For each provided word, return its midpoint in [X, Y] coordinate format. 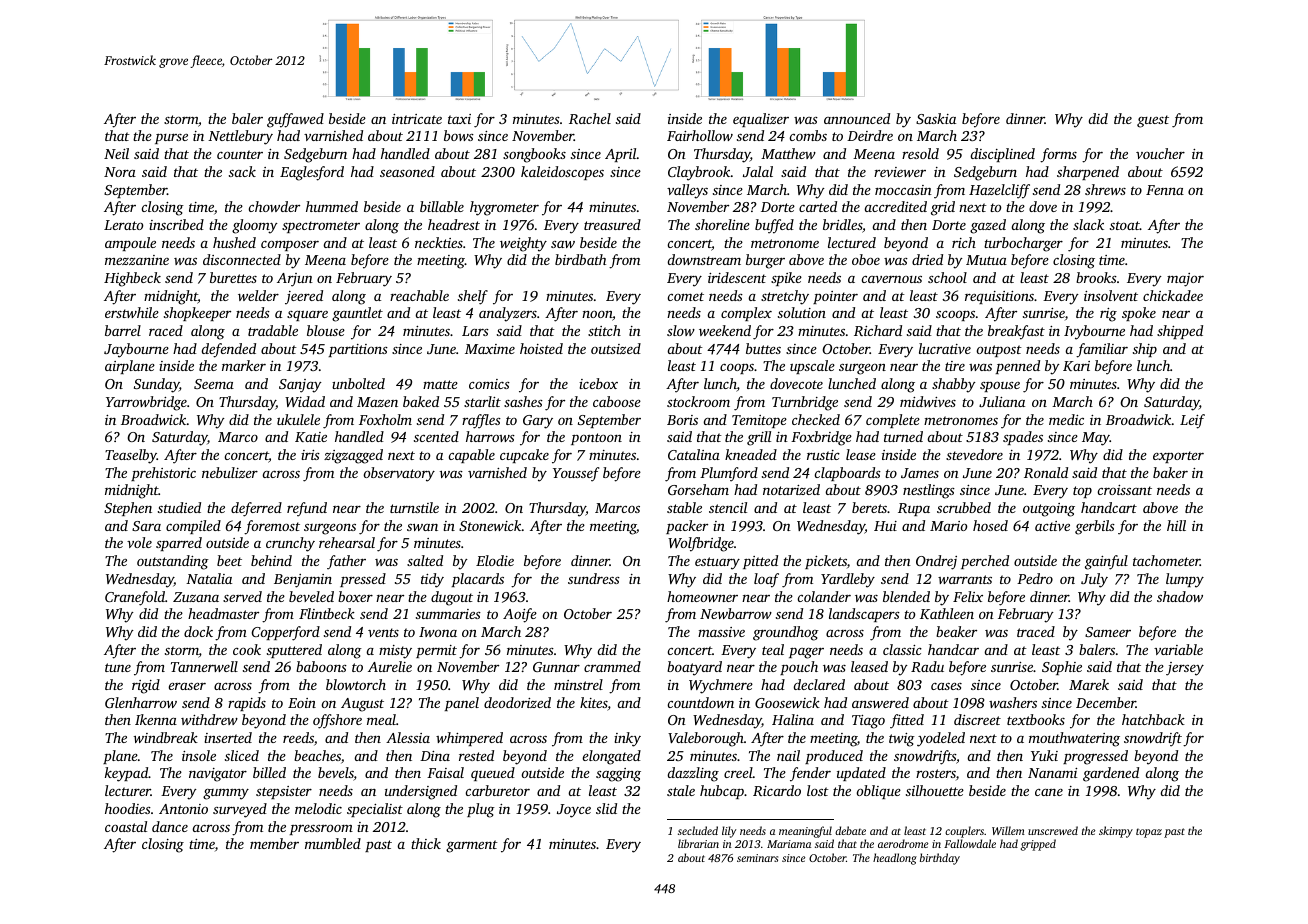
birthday [940, 859]
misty [395, 652]
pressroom [321, 829]
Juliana [1002, 401]
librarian [698, 843]
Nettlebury [240, 137]
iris [310, 455]
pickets [826, 562]
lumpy [1185, 580]
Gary [538, 422]
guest [1153, 121]
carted [818, 206]
